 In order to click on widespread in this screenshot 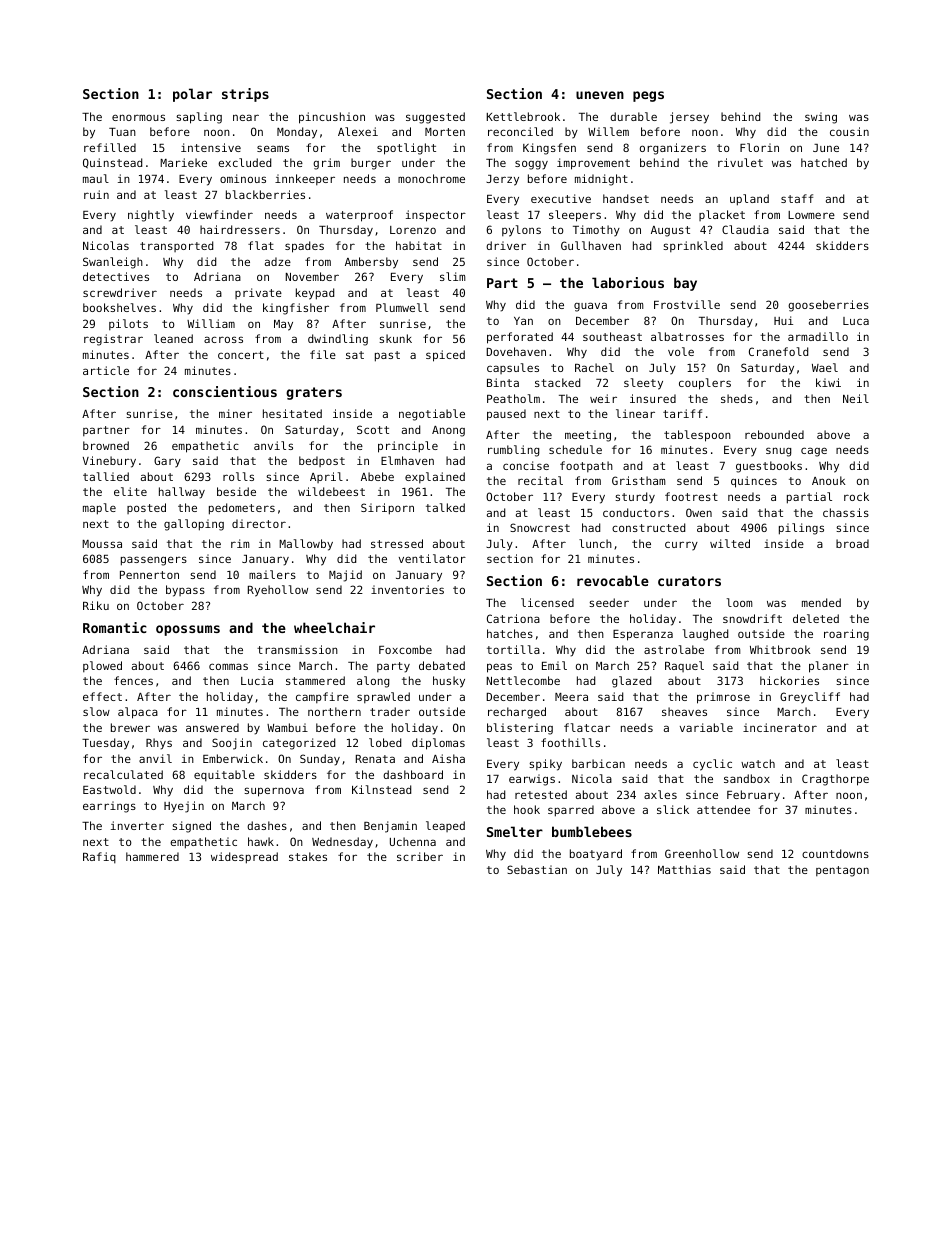, I will do `click(244, 858)`.
